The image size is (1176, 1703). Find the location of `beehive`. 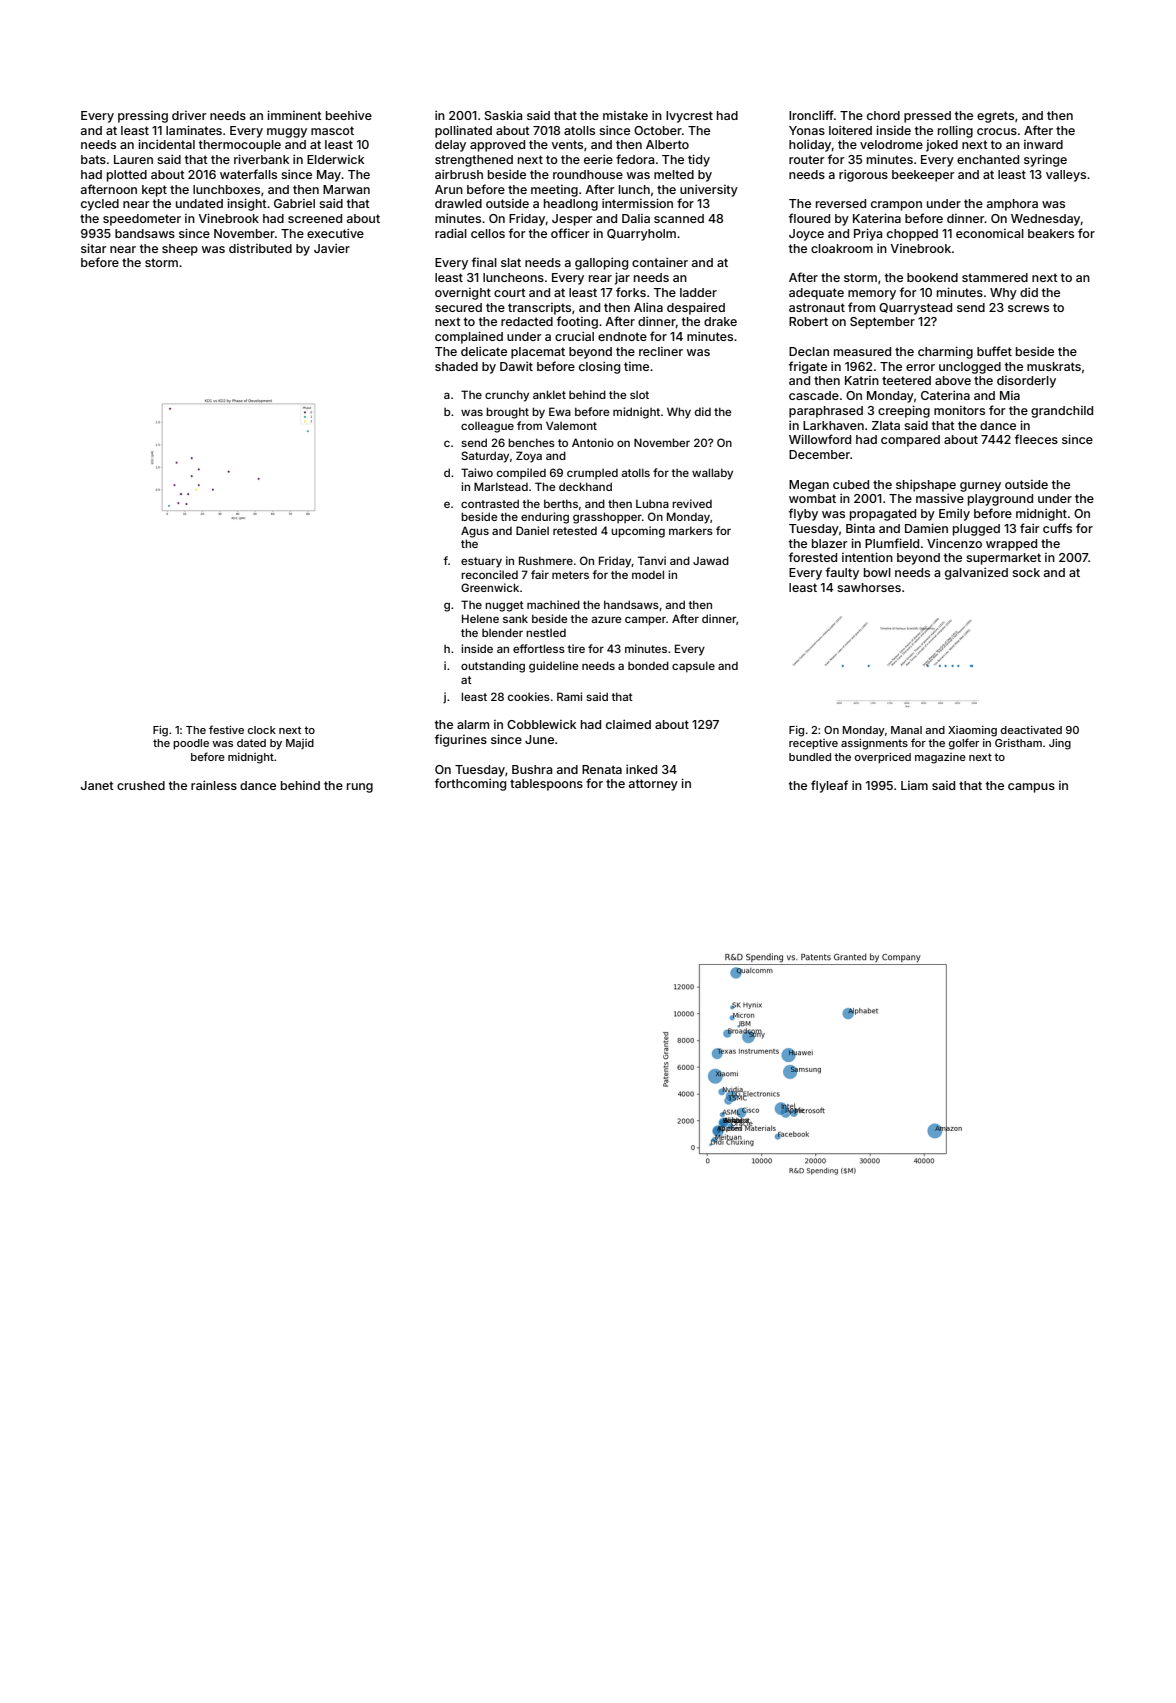

beehive is located at coordinates (349, 115).
